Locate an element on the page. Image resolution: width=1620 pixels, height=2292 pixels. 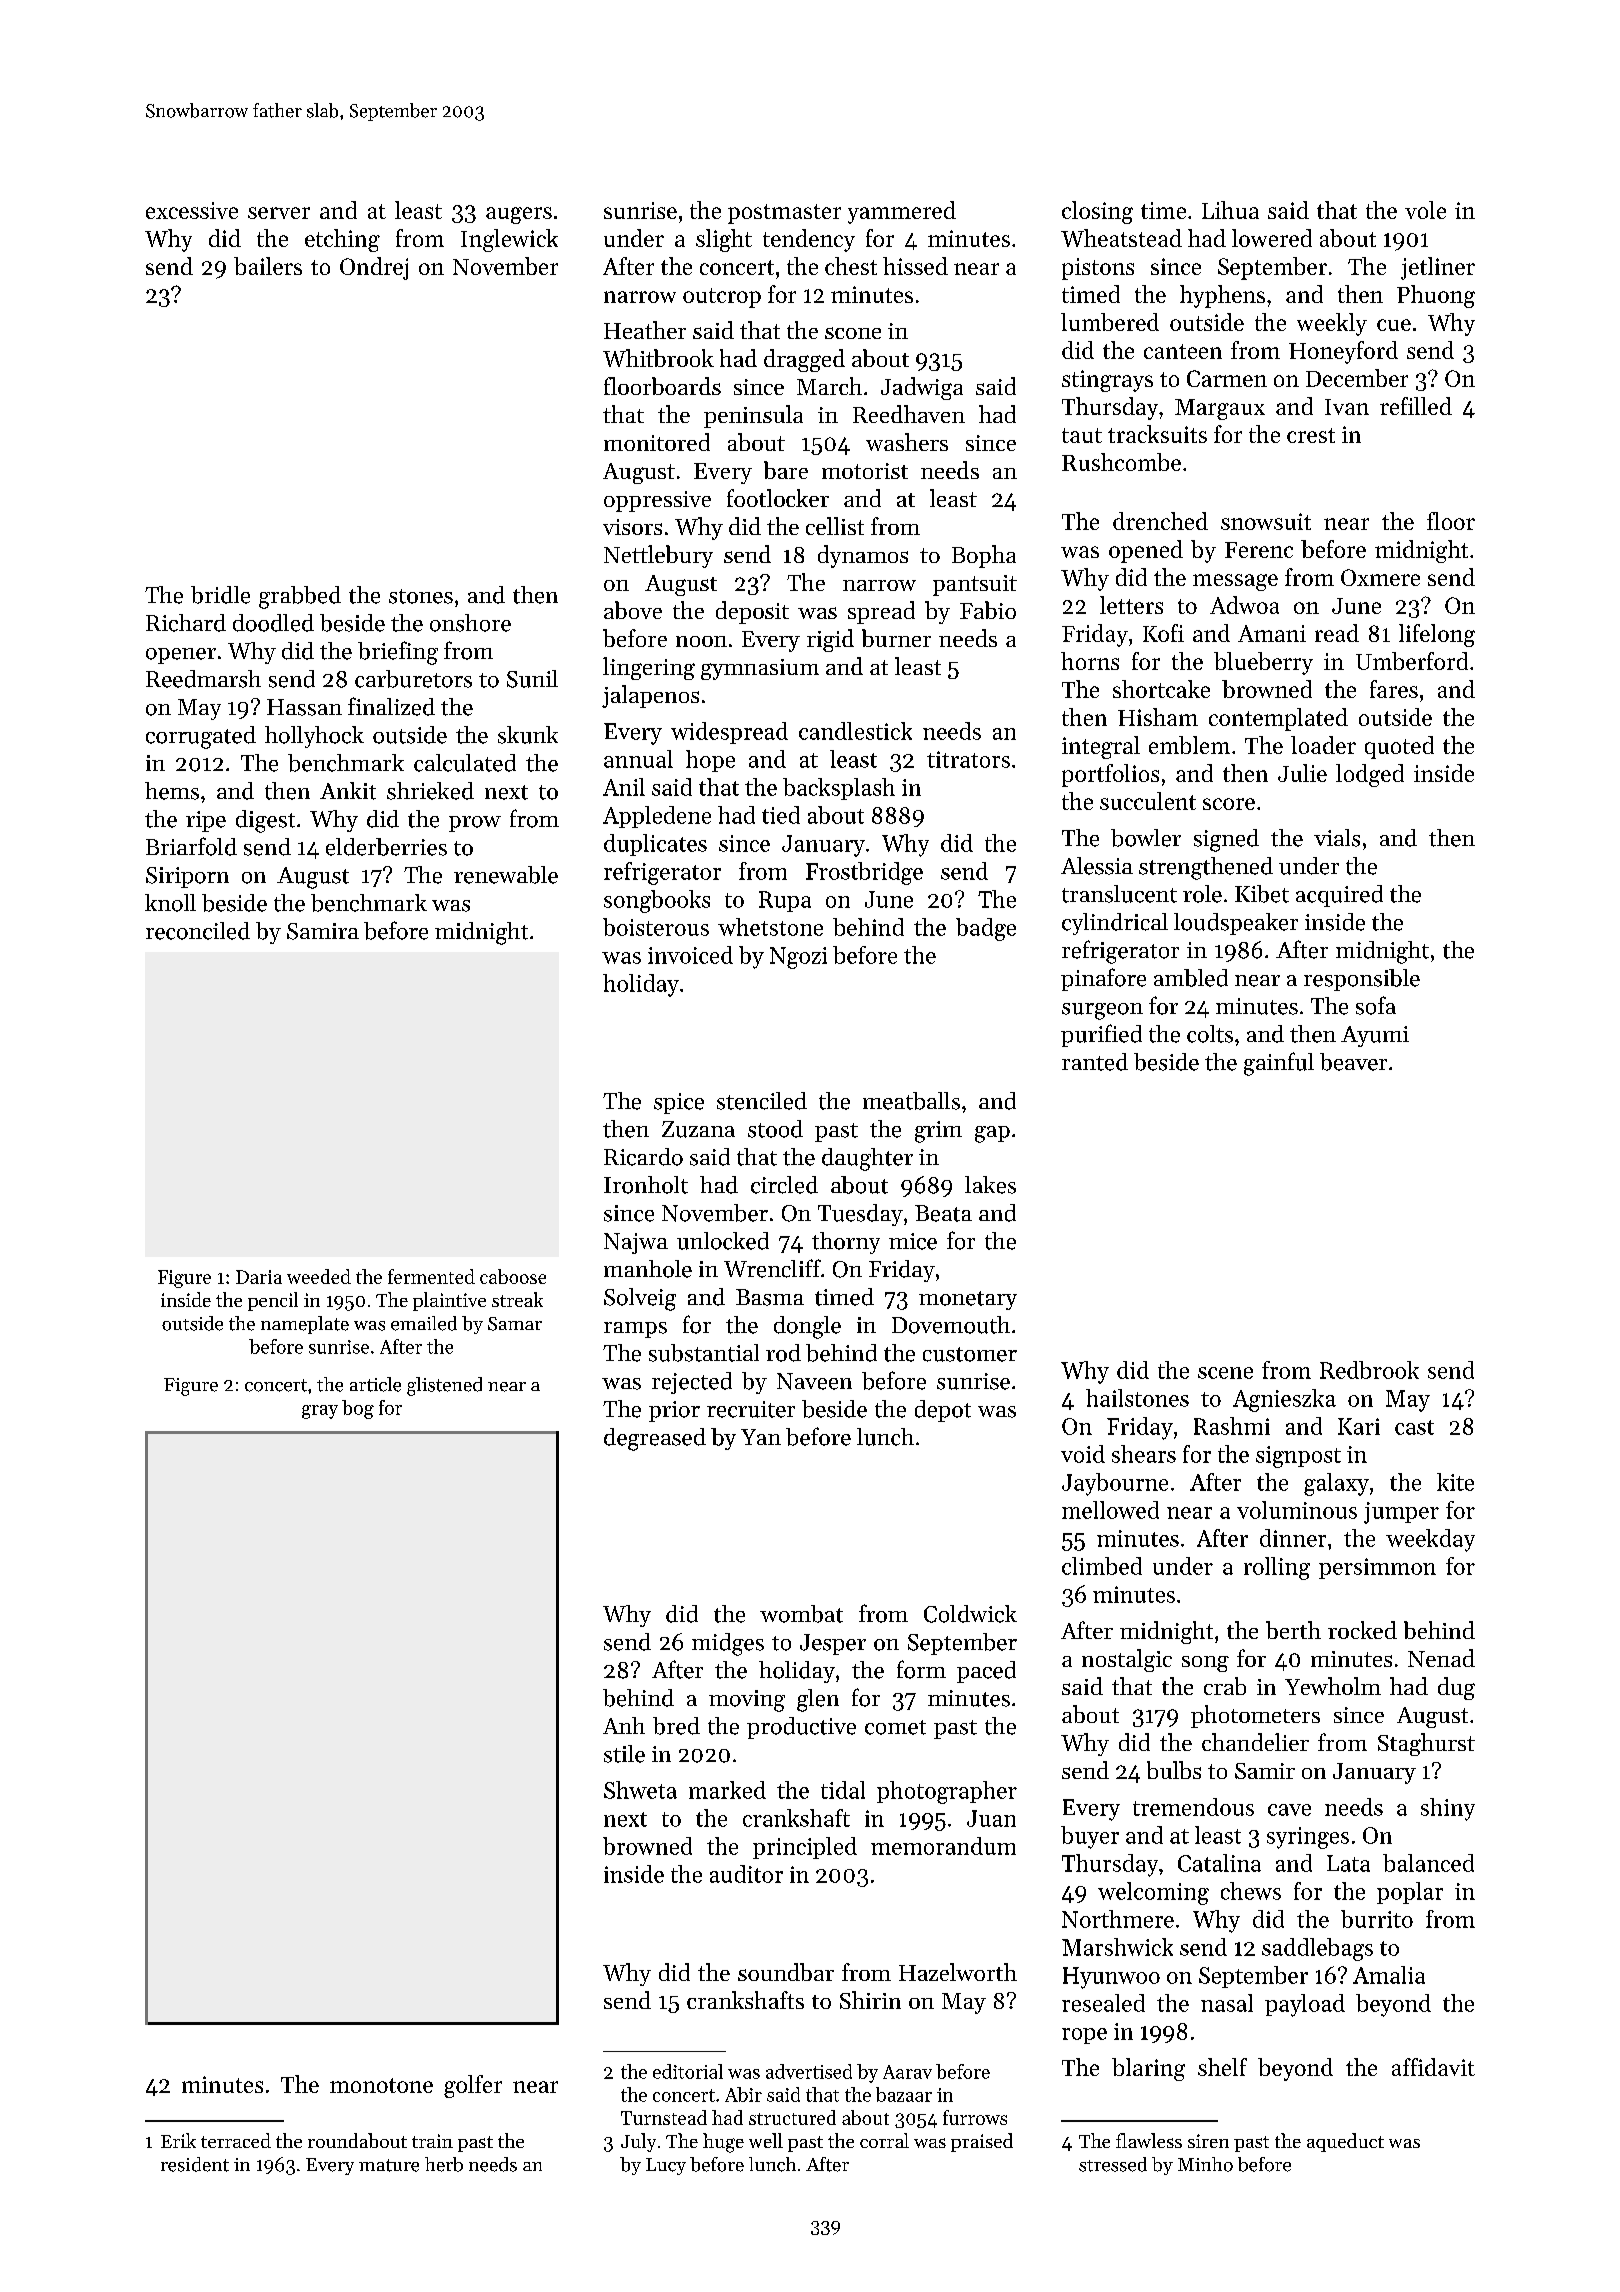
mature is located at coordinates (389, 2165).
